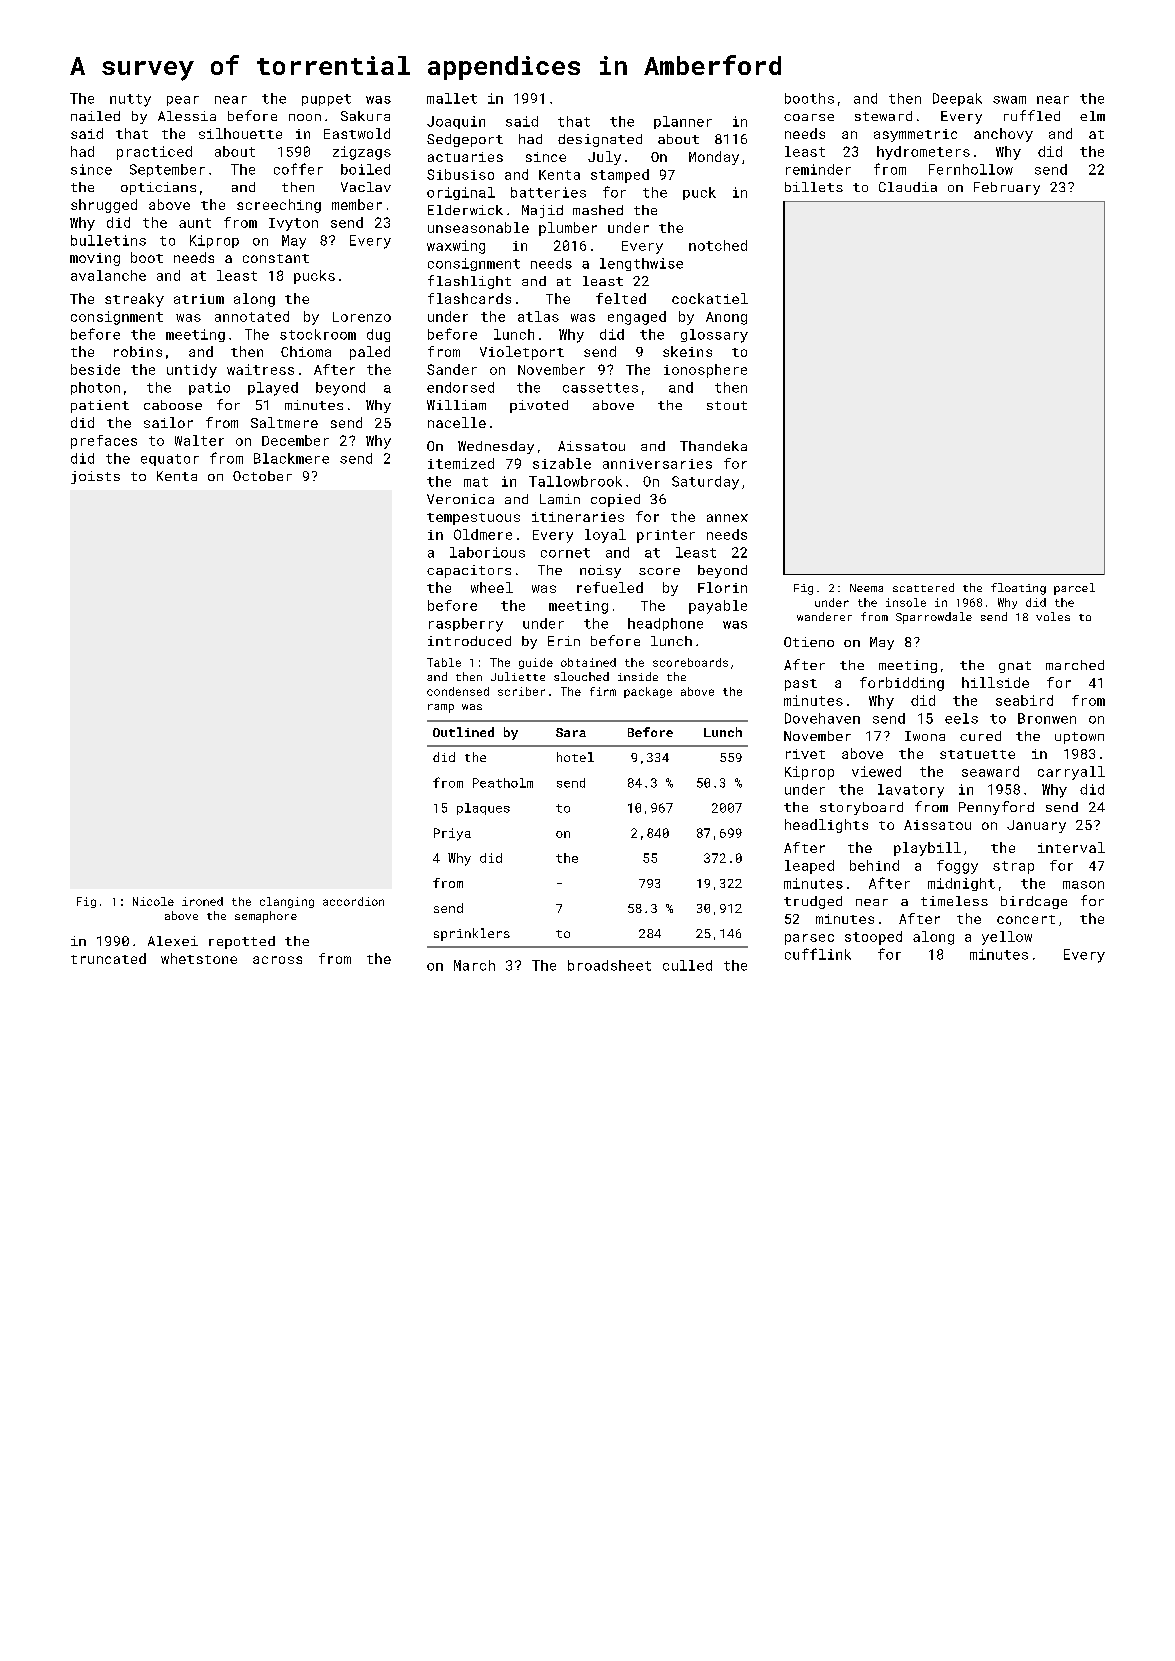  I want to click on parcel, so click(1074, 589).
